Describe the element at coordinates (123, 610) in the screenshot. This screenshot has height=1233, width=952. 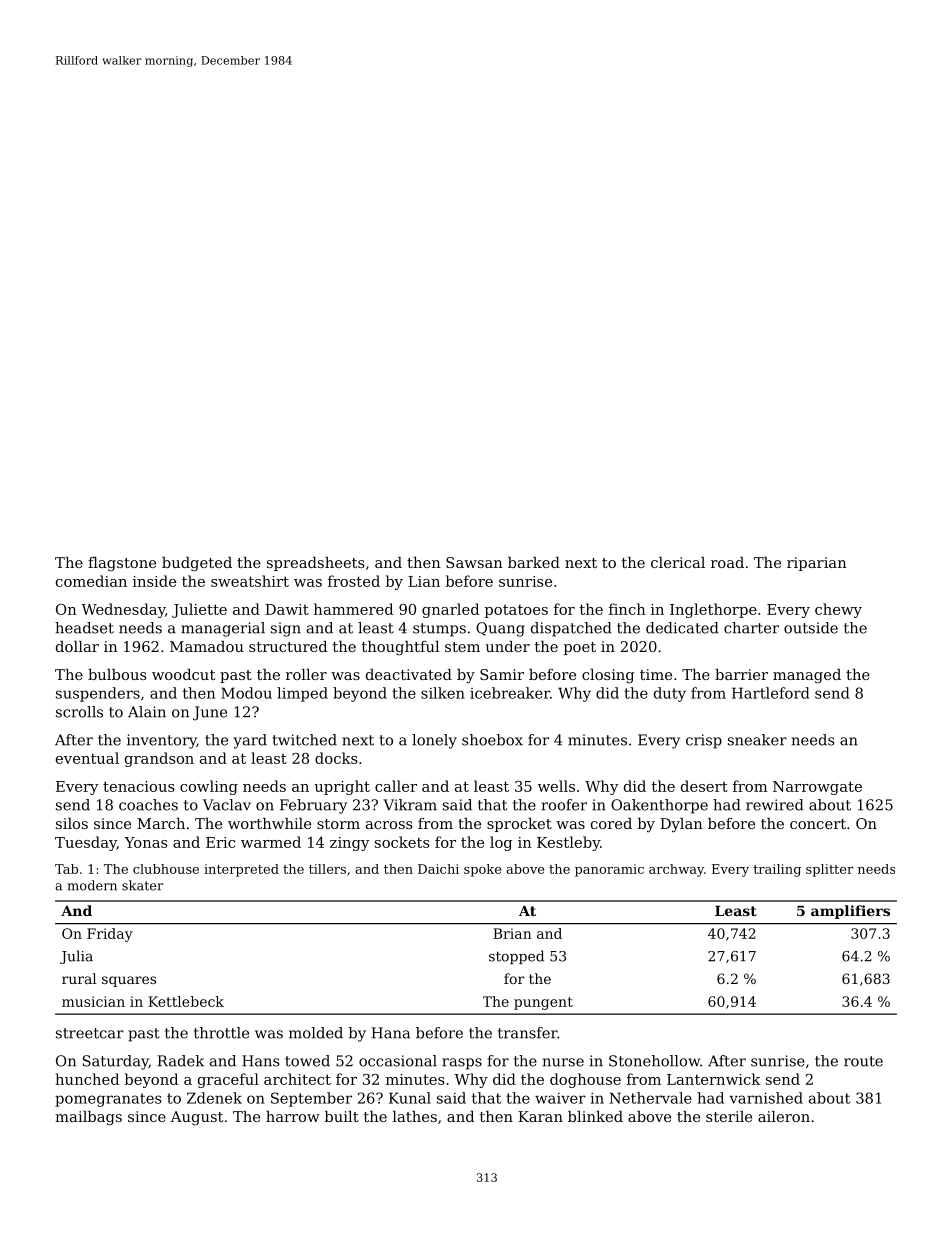
I see `Wednesday` at that location.
